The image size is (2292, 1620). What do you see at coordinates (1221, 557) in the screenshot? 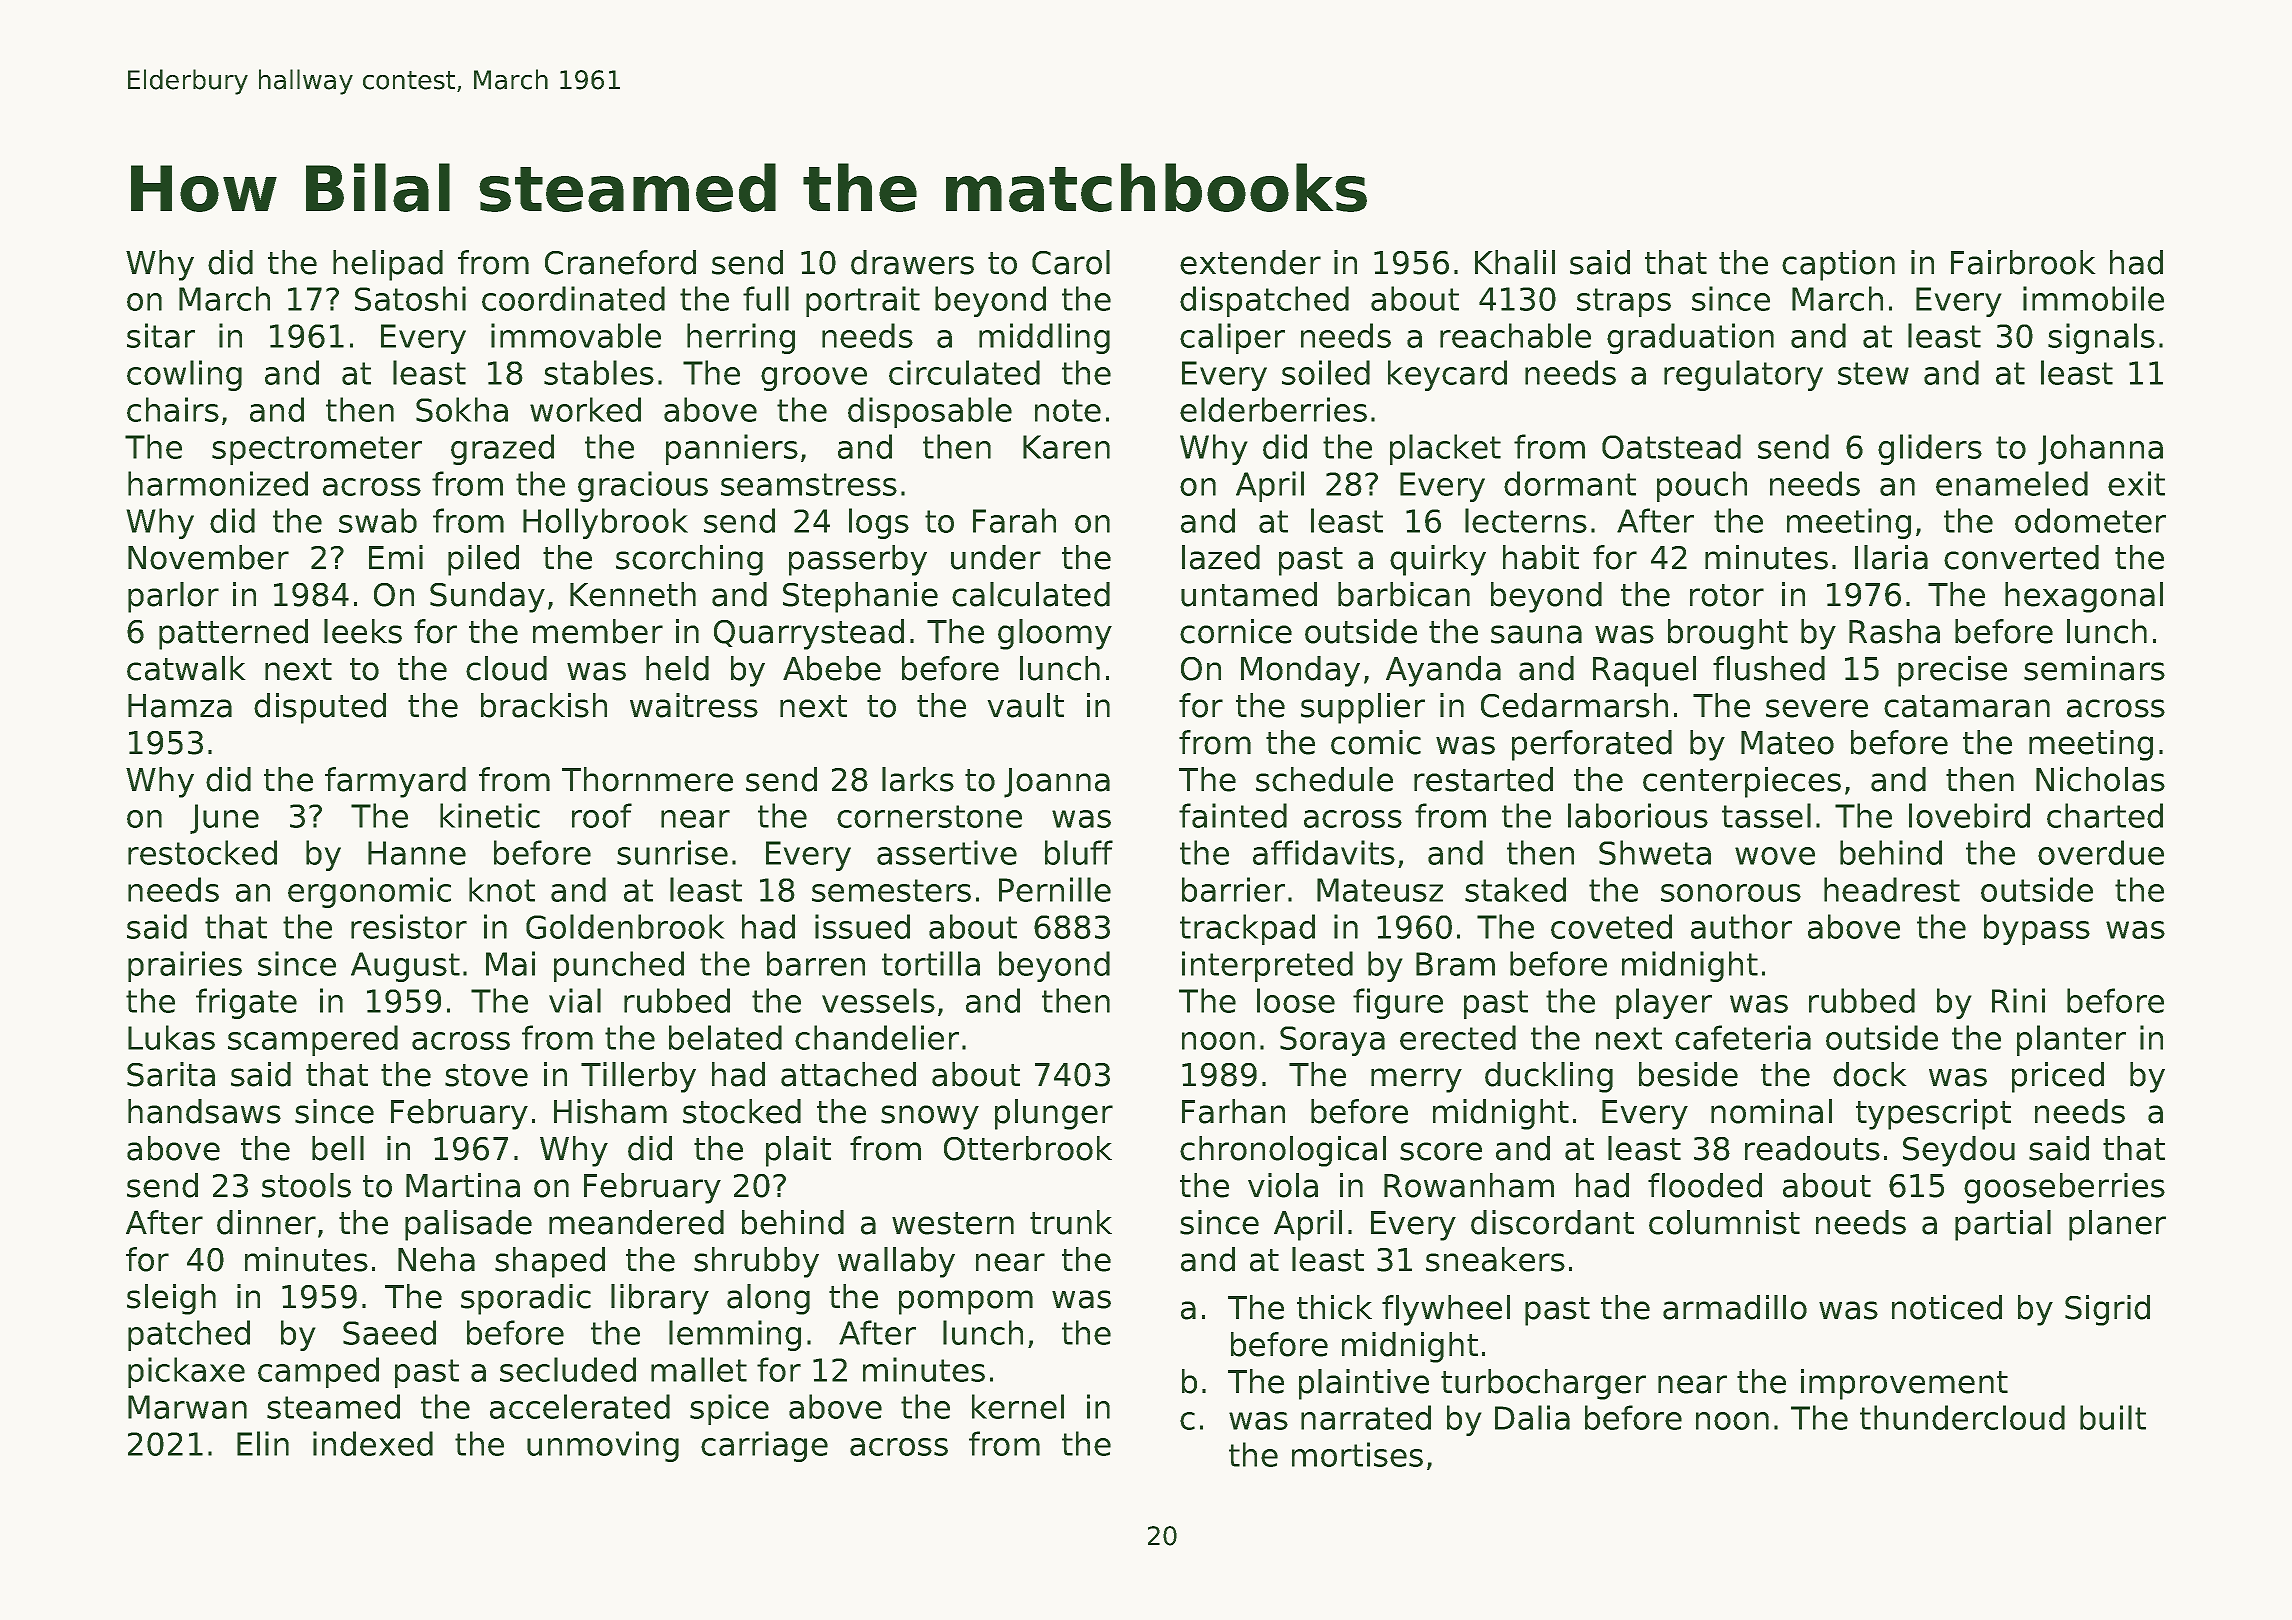
I see `lazed` at bounding box center [1221, 557].
